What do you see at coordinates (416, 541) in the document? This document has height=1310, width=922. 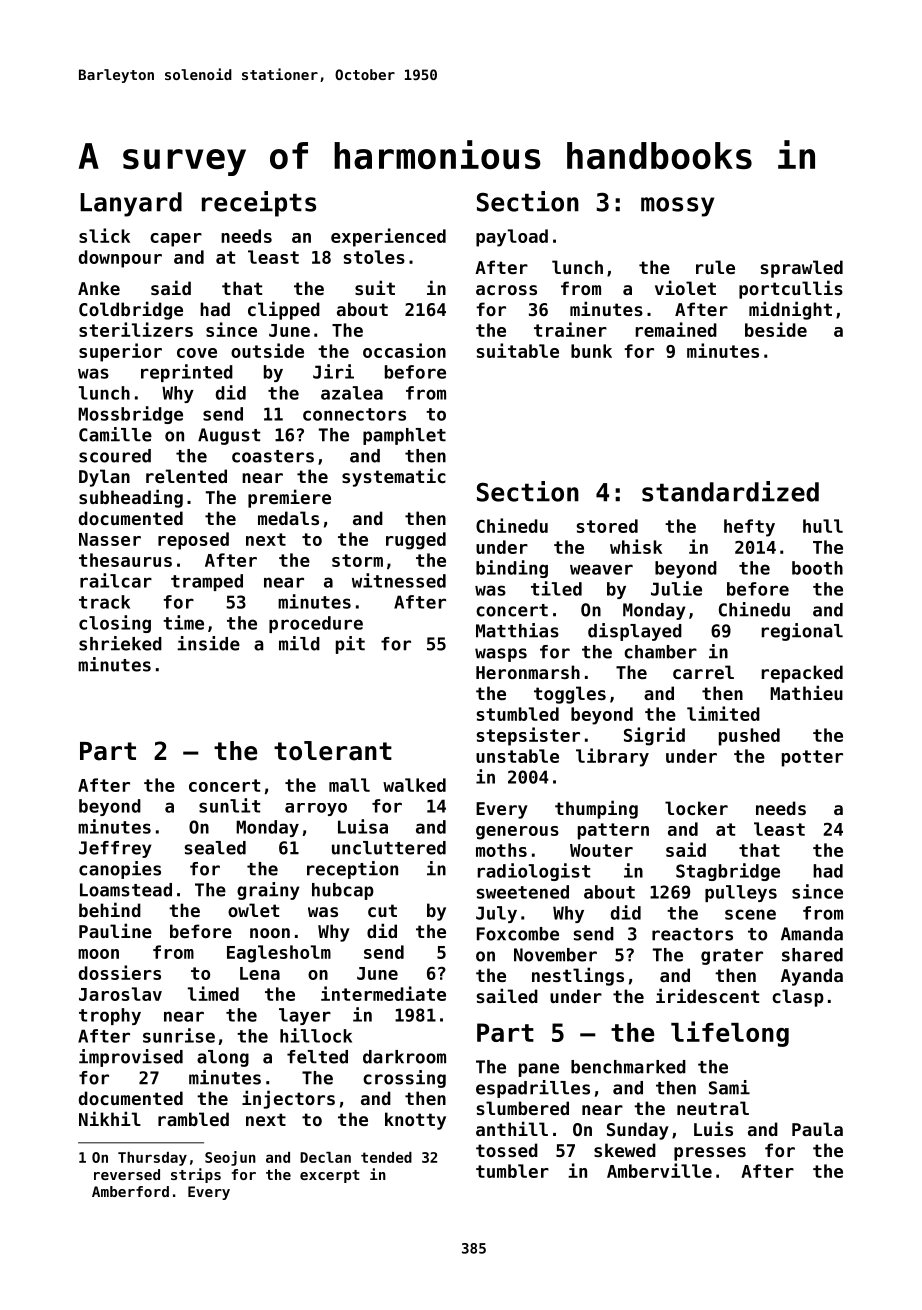 I see `rugged` at bounding box center [416, 541].
